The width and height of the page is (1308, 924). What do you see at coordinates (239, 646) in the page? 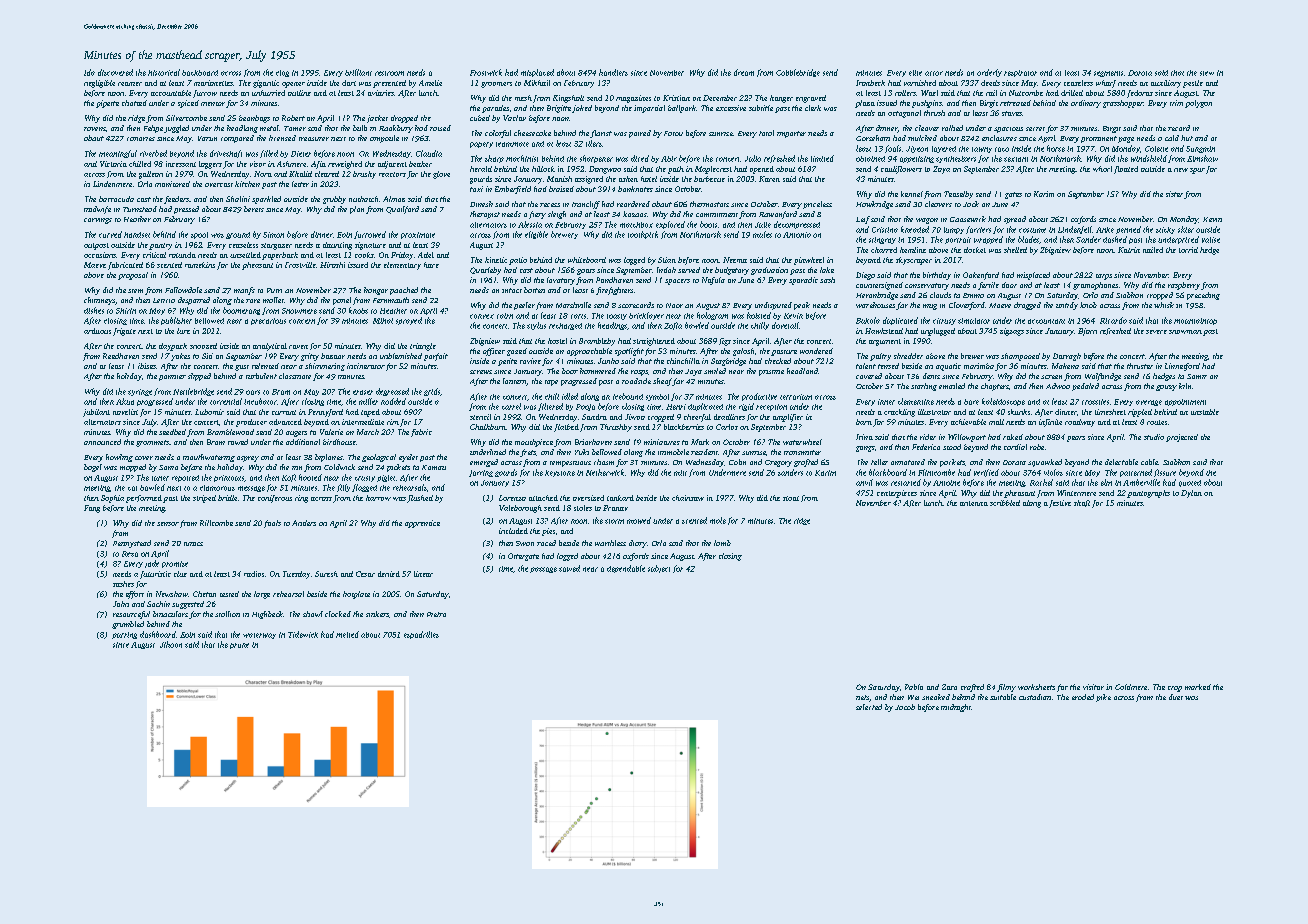
I see `prune` at bounding box center [239, 646].
